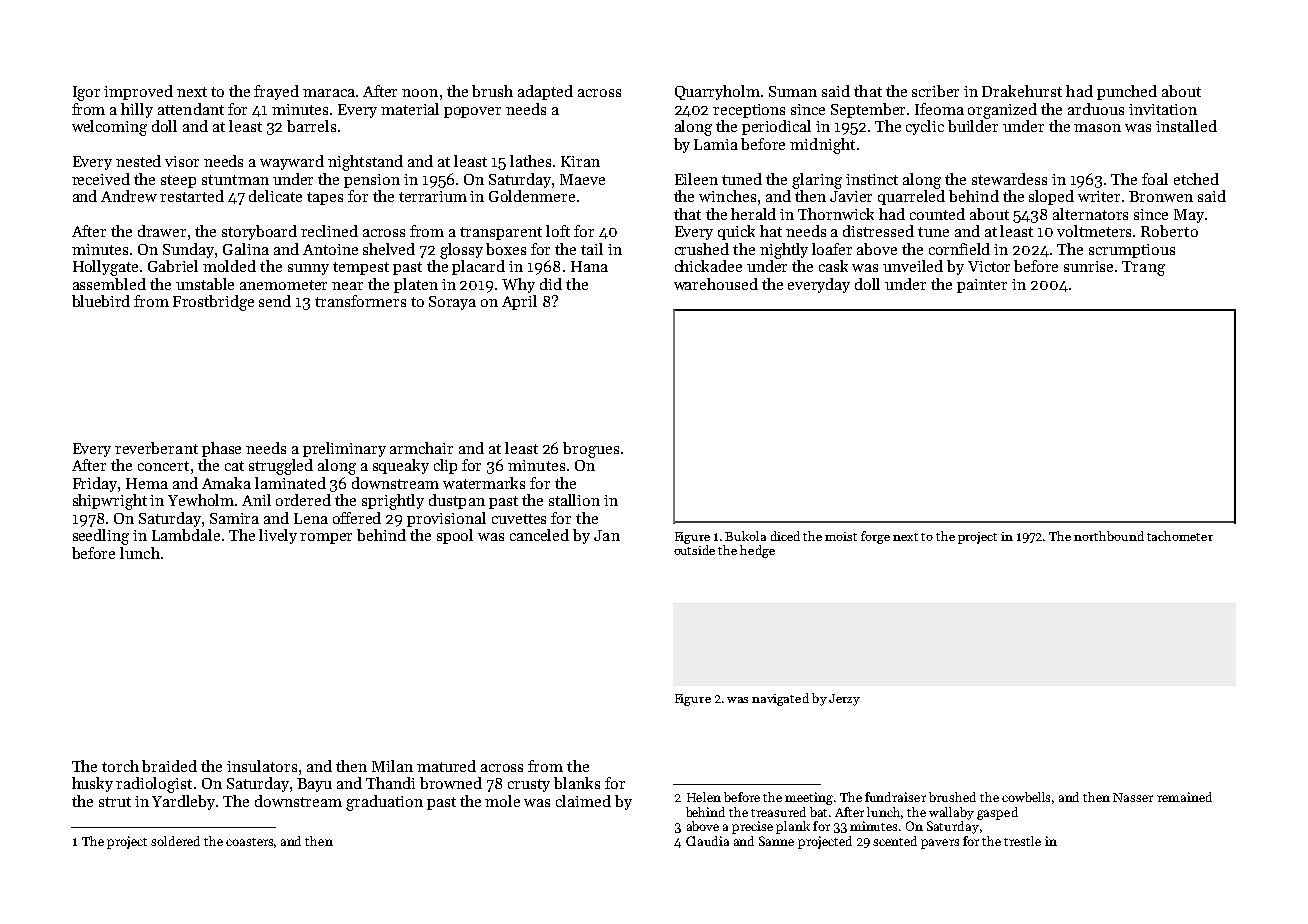  I want to click on seedling, so click(101, 537).
